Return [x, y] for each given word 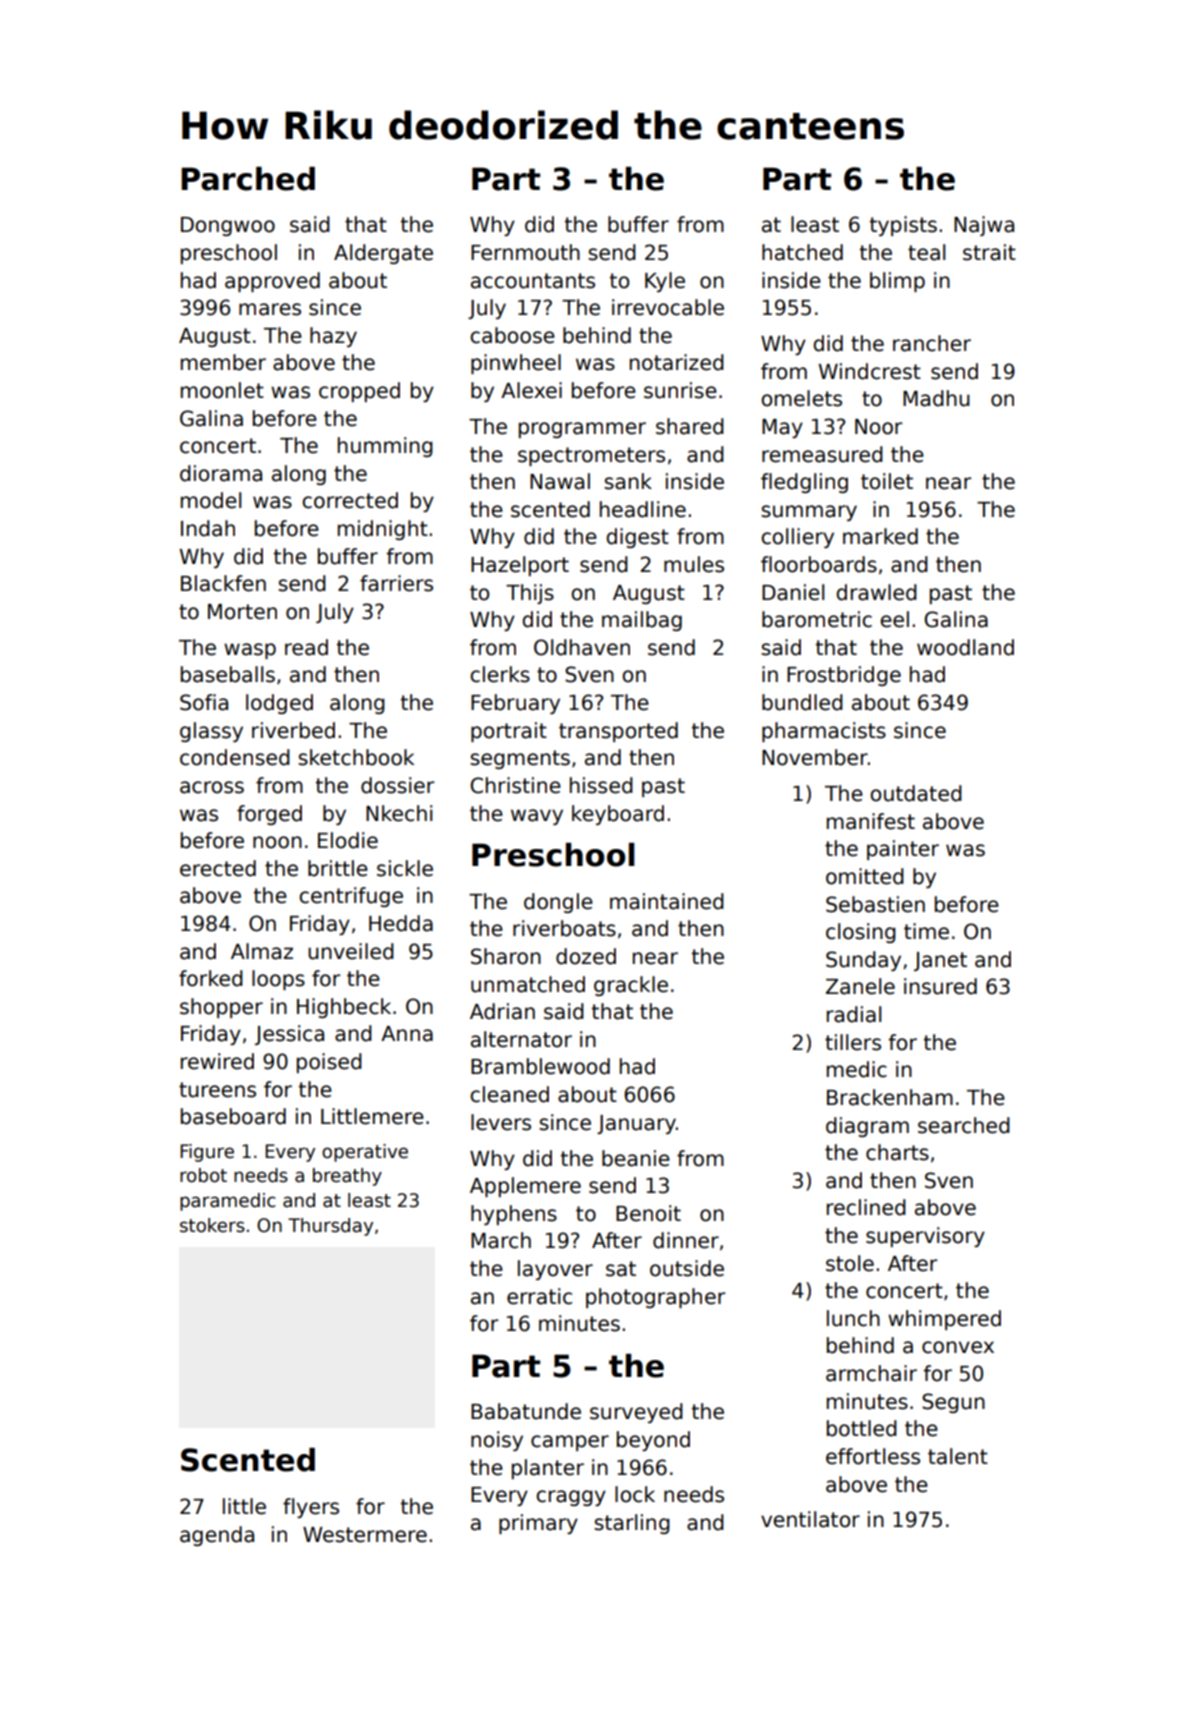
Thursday [330, 1227]
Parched [248, 179]
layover [555, 1270]
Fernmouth [525, 252]
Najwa [984, 226]
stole [850, 1263]
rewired [217, 1061]
